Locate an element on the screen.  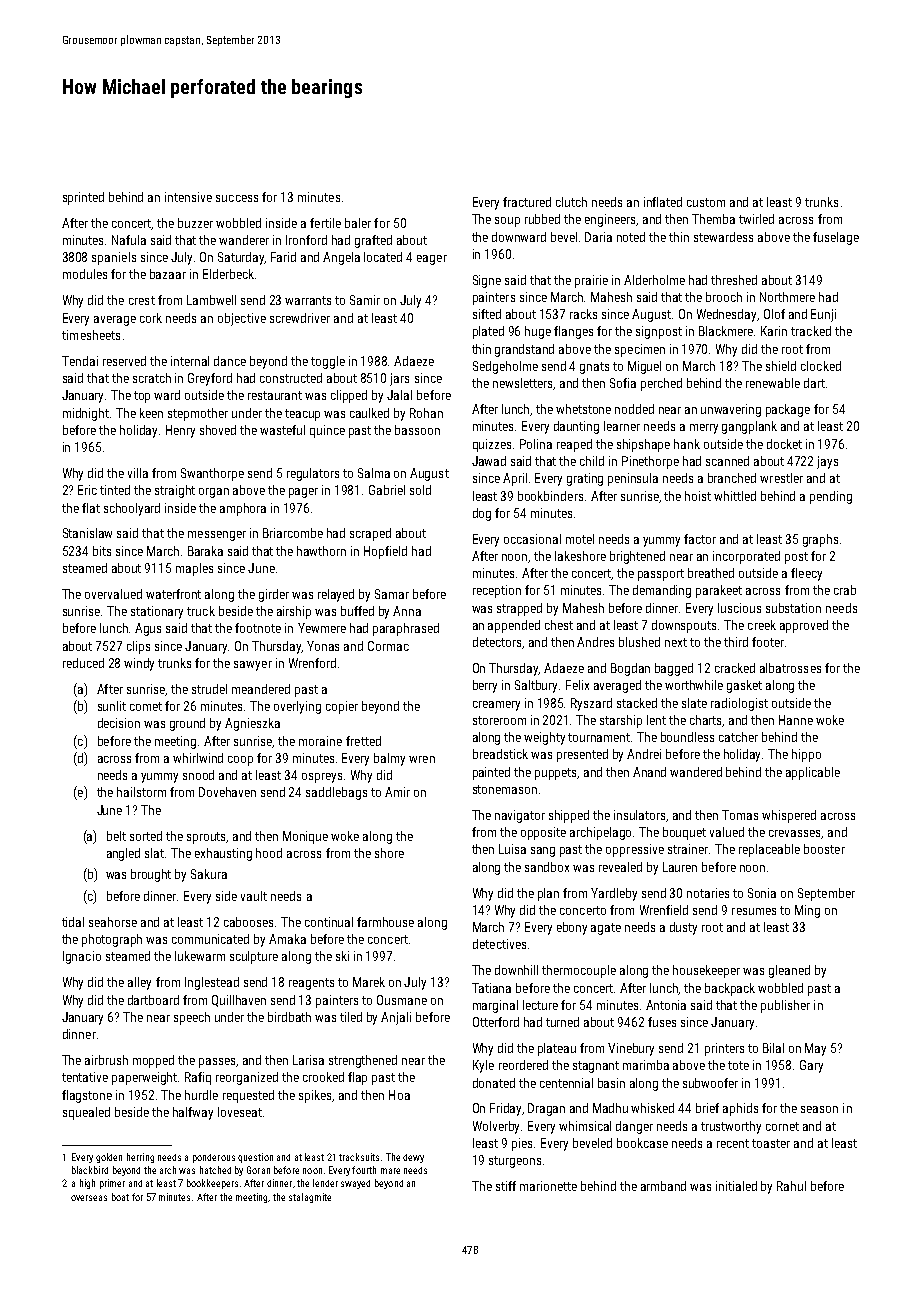
boat is located at coordinates (120, 1197).
